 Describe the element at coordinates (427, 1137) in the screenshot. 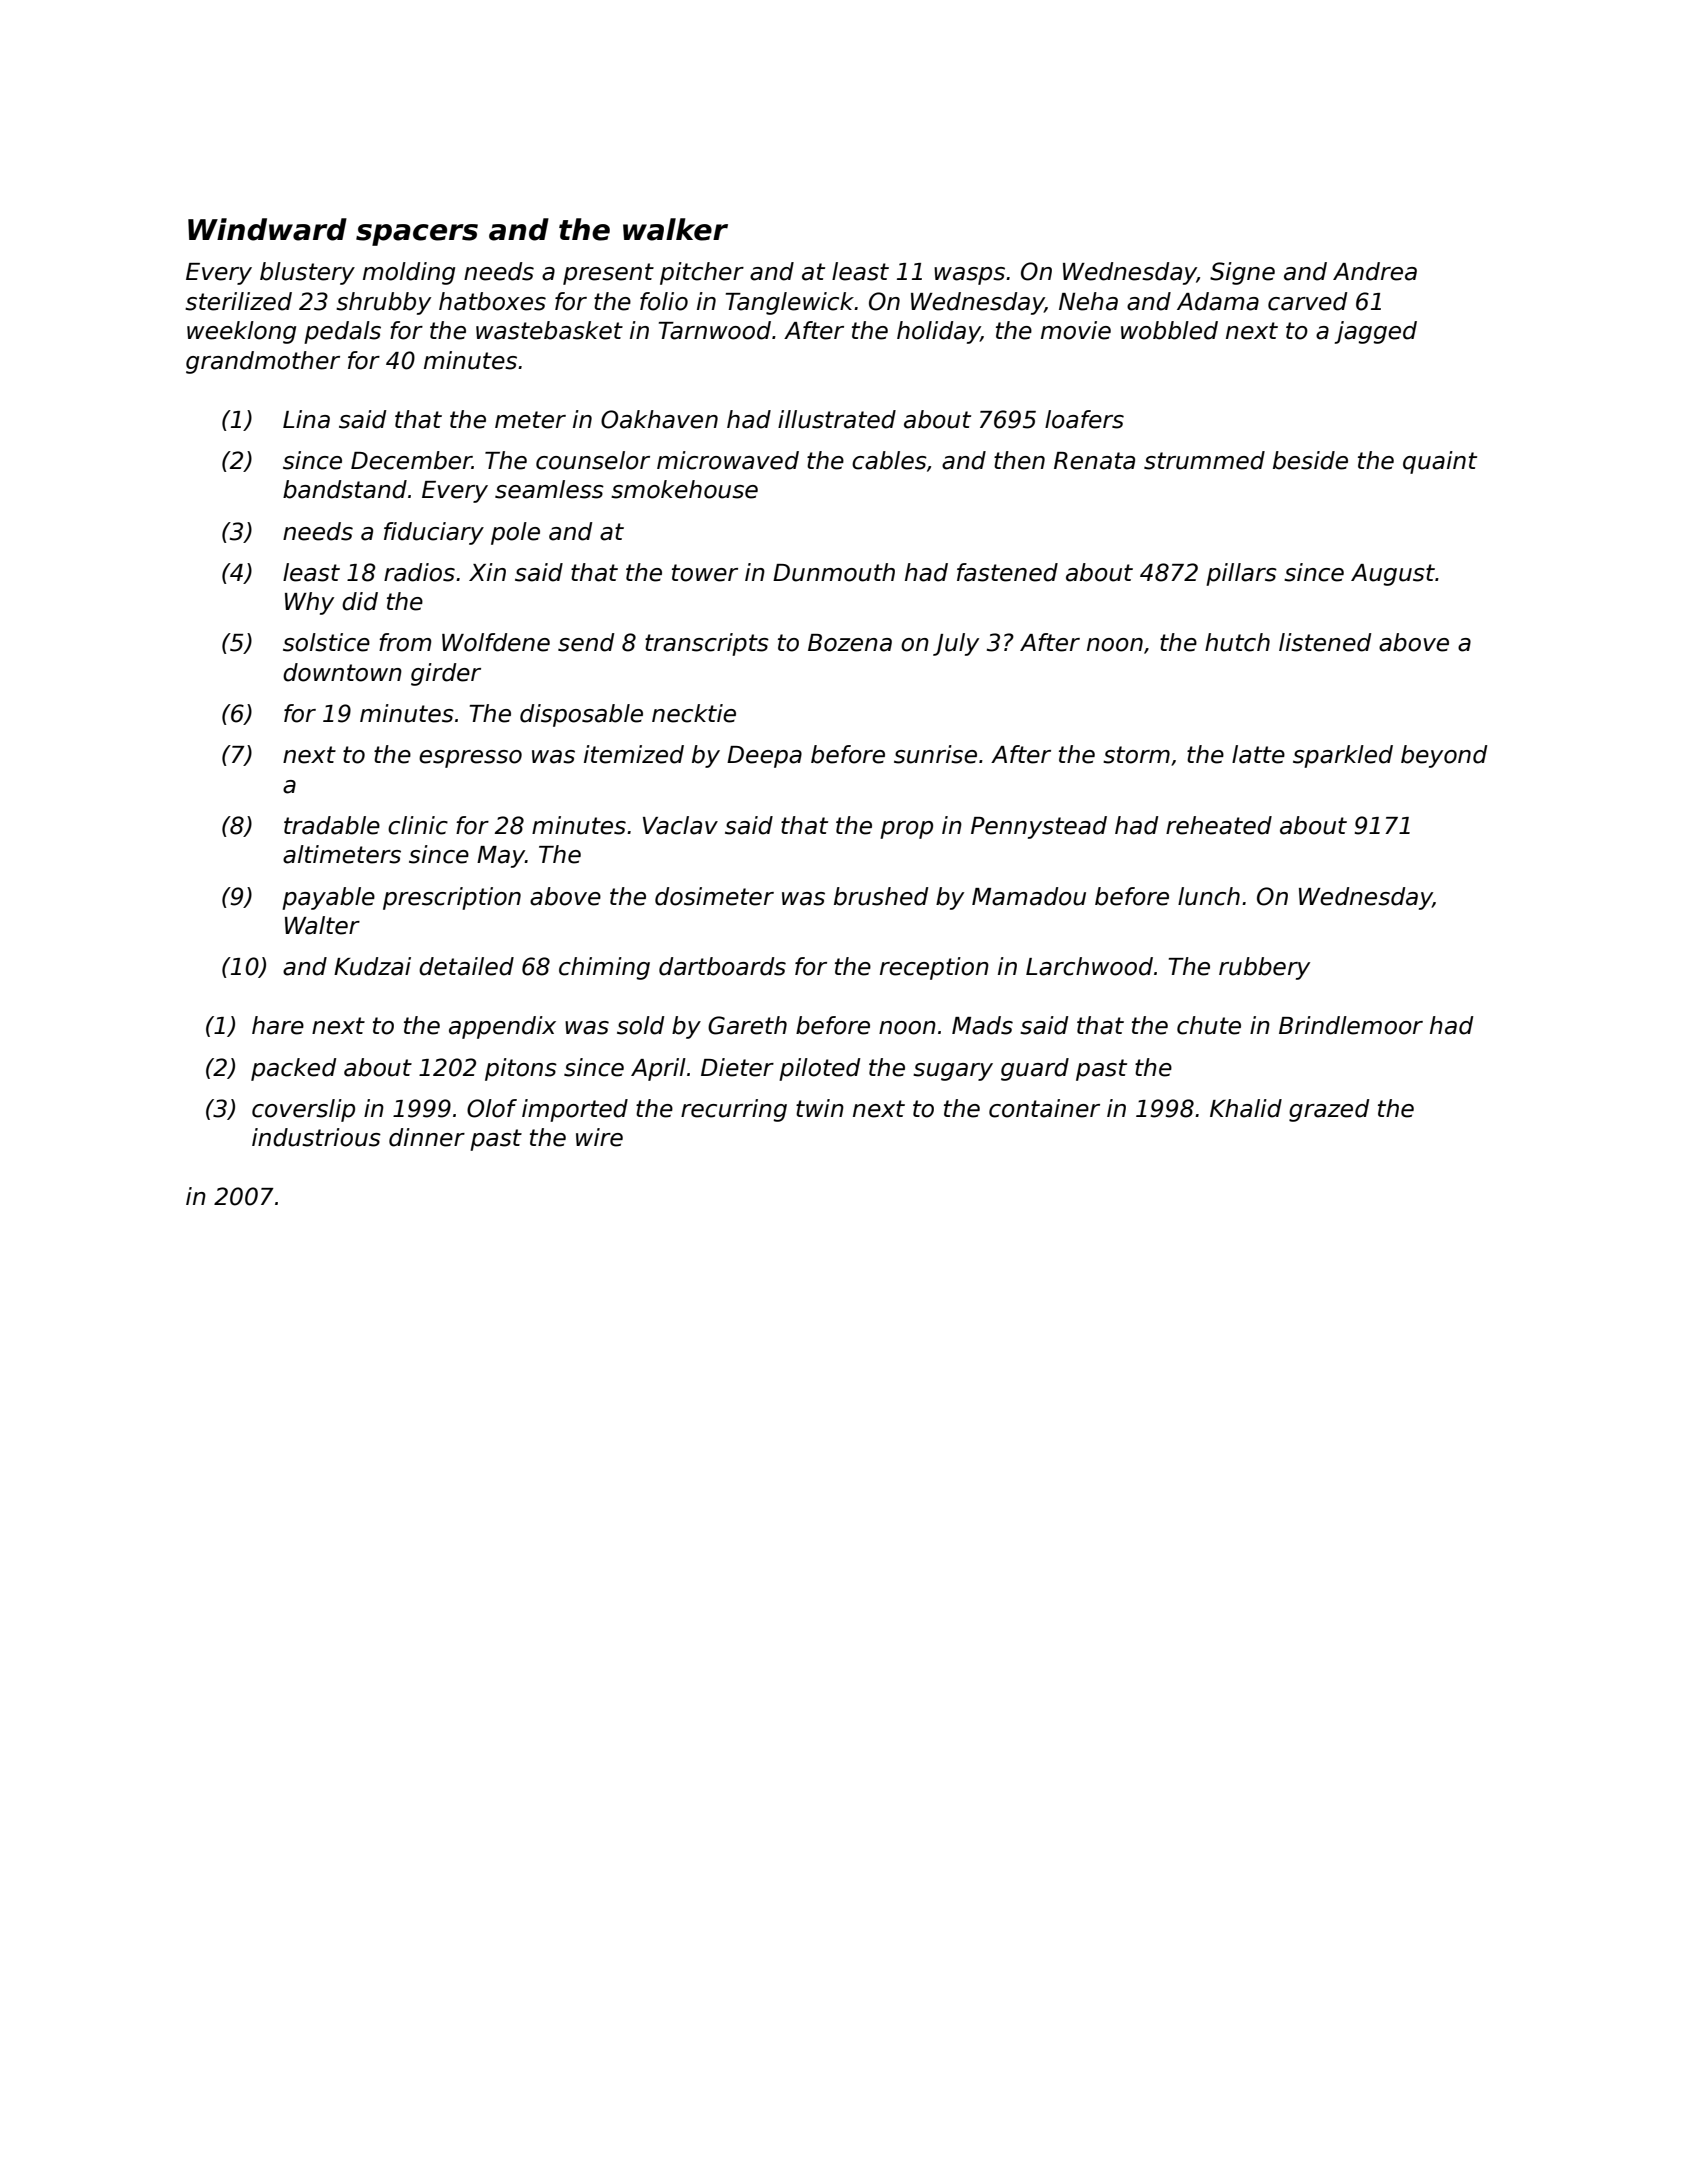

I see `dinner` at that location.
